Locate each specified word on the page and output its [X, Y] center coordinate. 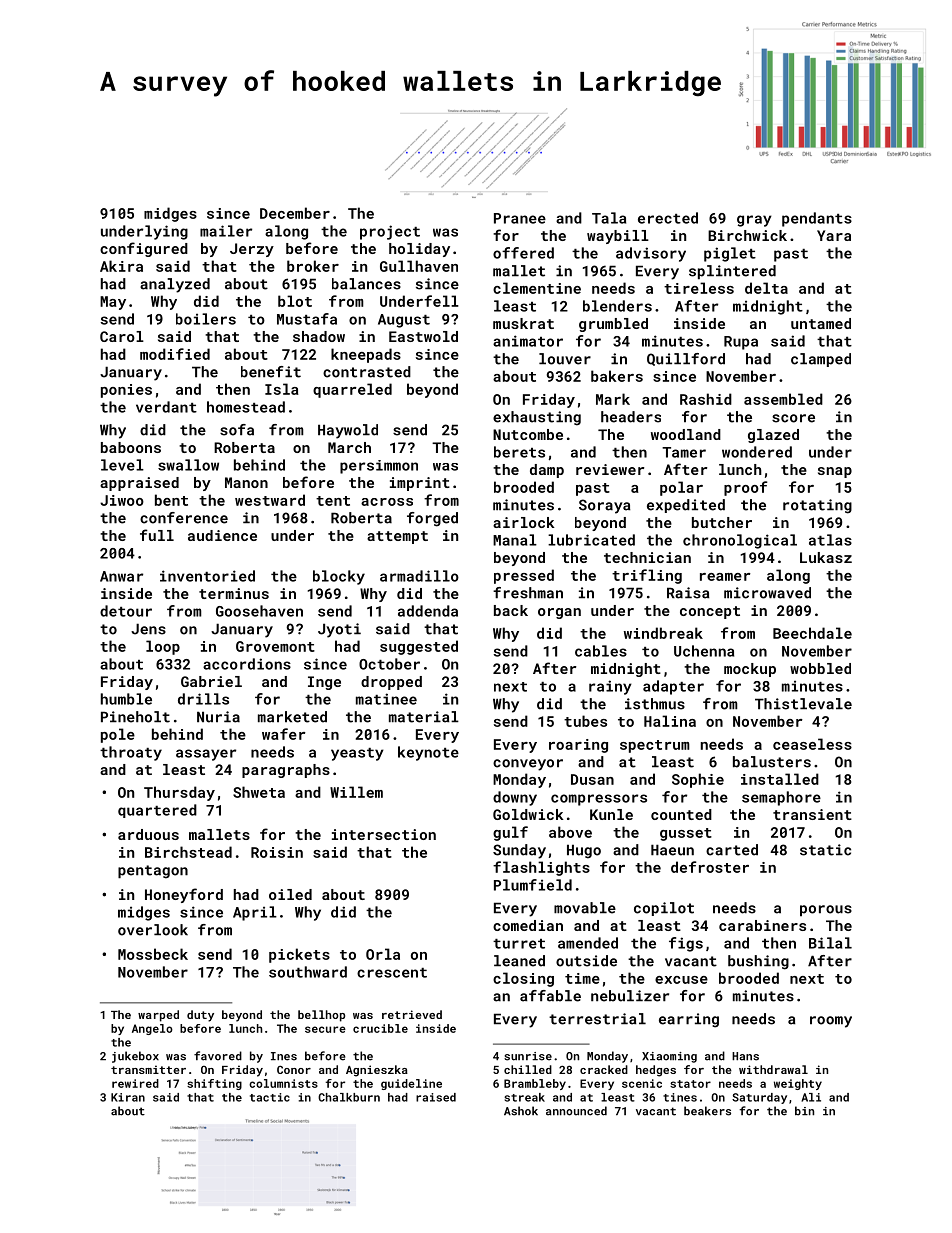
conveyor [528, 765]
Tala [609, 218]
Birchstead [188, 852]
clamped [821, 360]
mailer [226, 231]
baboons [131, 447]
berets [519, 452]
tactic [270, 1097]
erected [668, 218]
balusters [772, 762]
